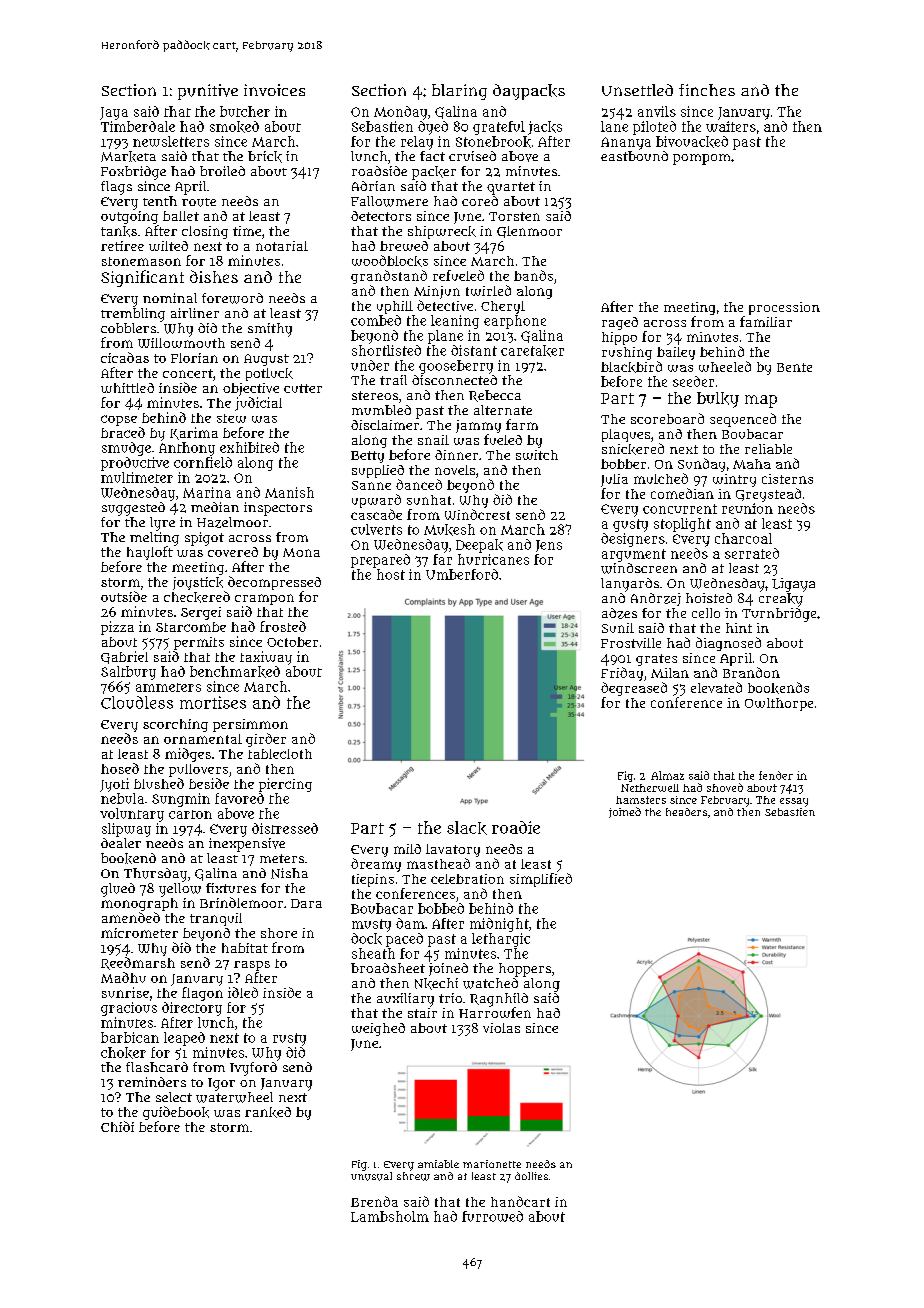 The image size is (924, 1308). What do you see at coordinates (516, 827) in the screenshot?
I see `roadie` at bounding box center [516, 827].
